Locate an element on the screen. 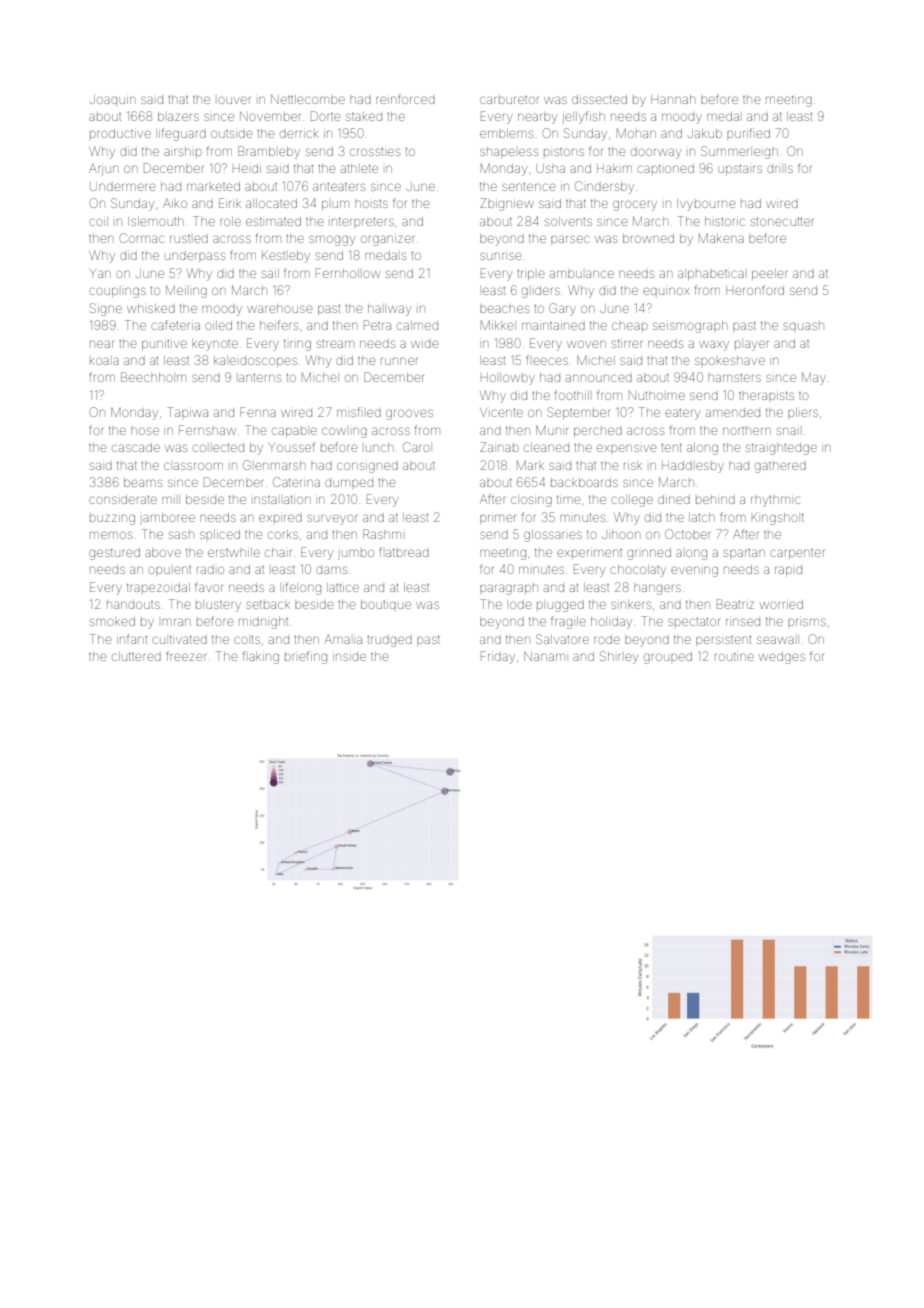 The height and width of the screenshot is (1308, 924). straightedge is located at coordinates (781, 449).
